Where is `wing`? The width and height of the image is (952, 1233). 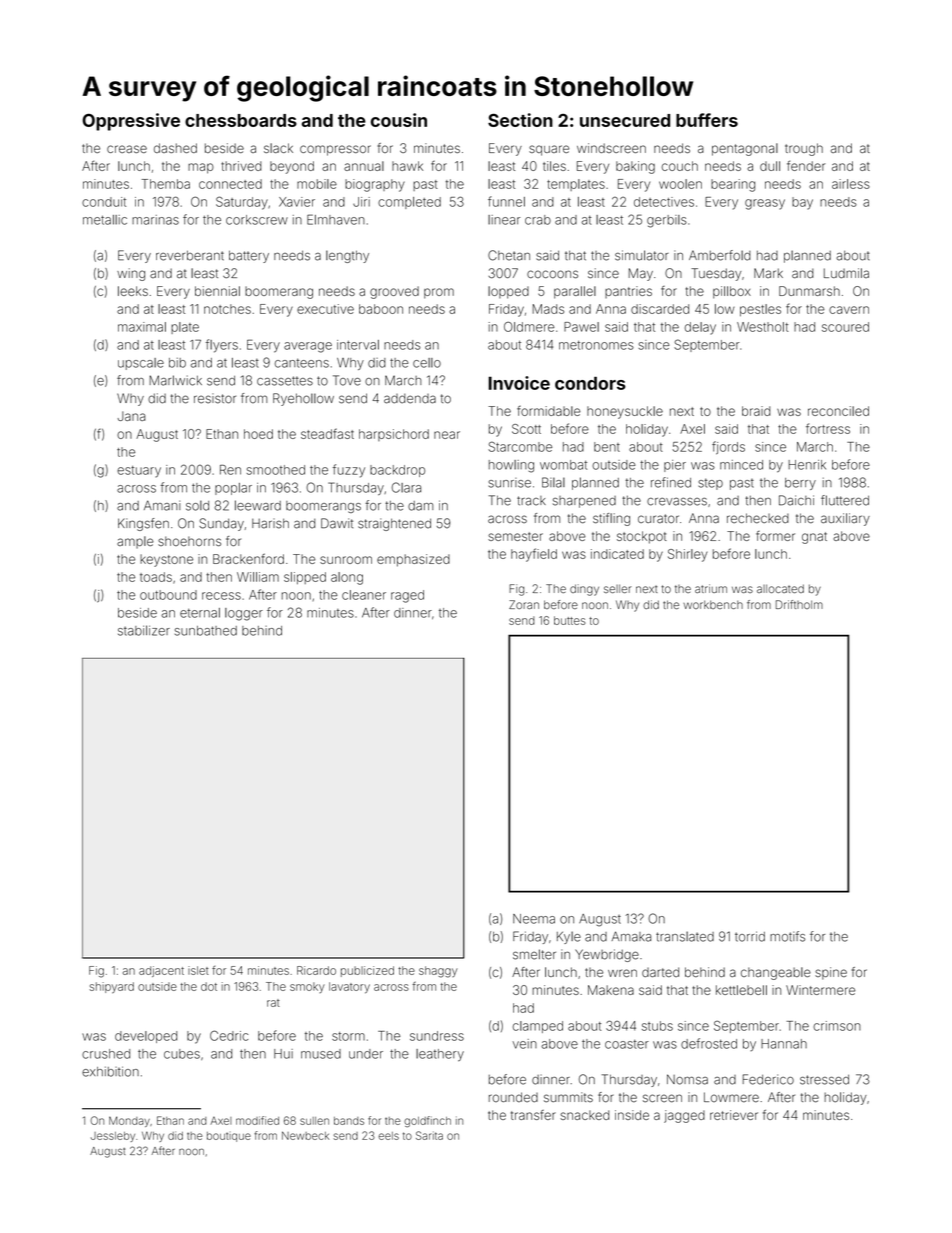
wing is located at coordinates (131, 274).
